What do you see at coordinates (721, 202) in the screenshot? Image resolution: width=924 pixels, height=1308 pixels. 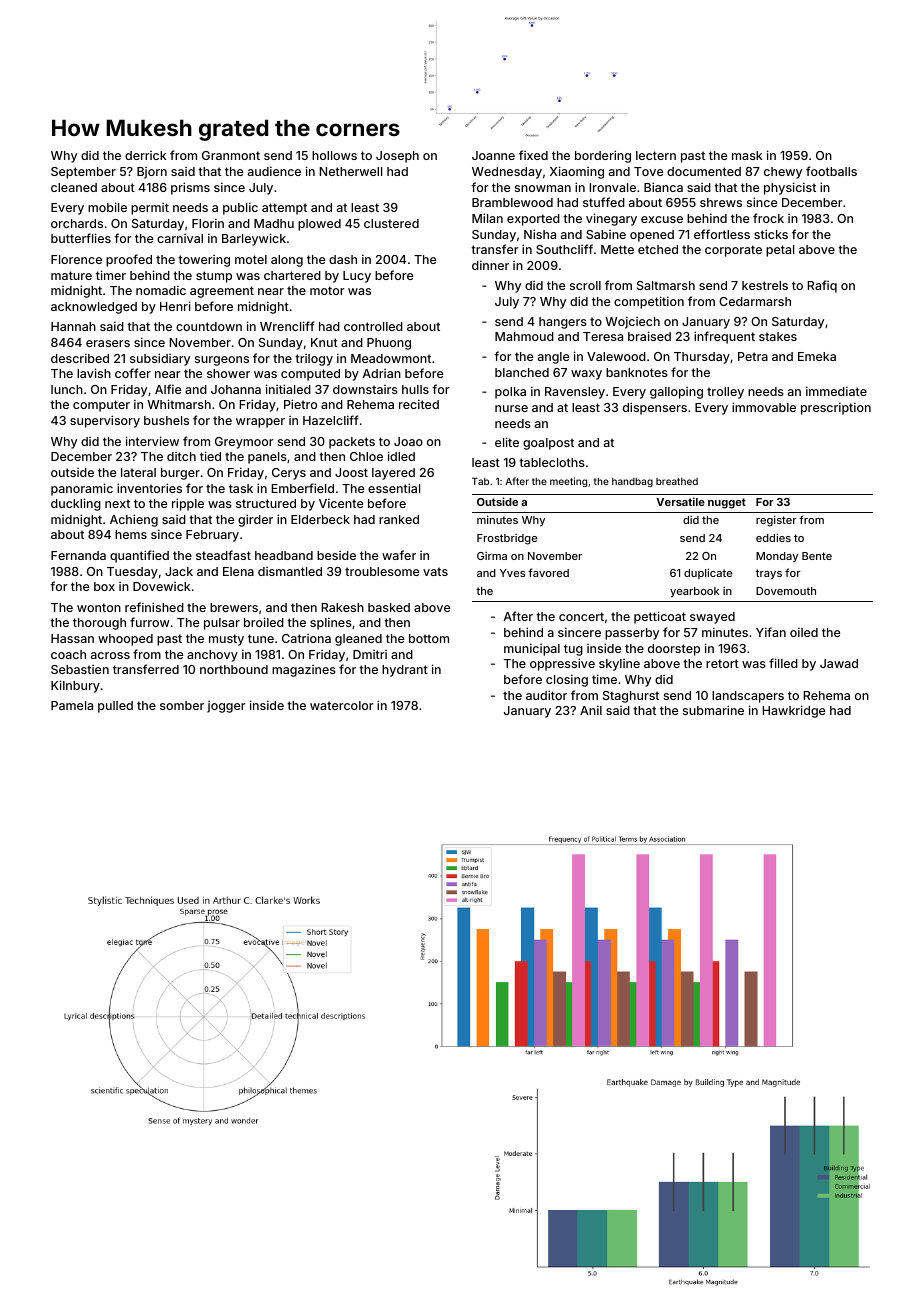 I see `shrews` at bounding box center [721, 202].
